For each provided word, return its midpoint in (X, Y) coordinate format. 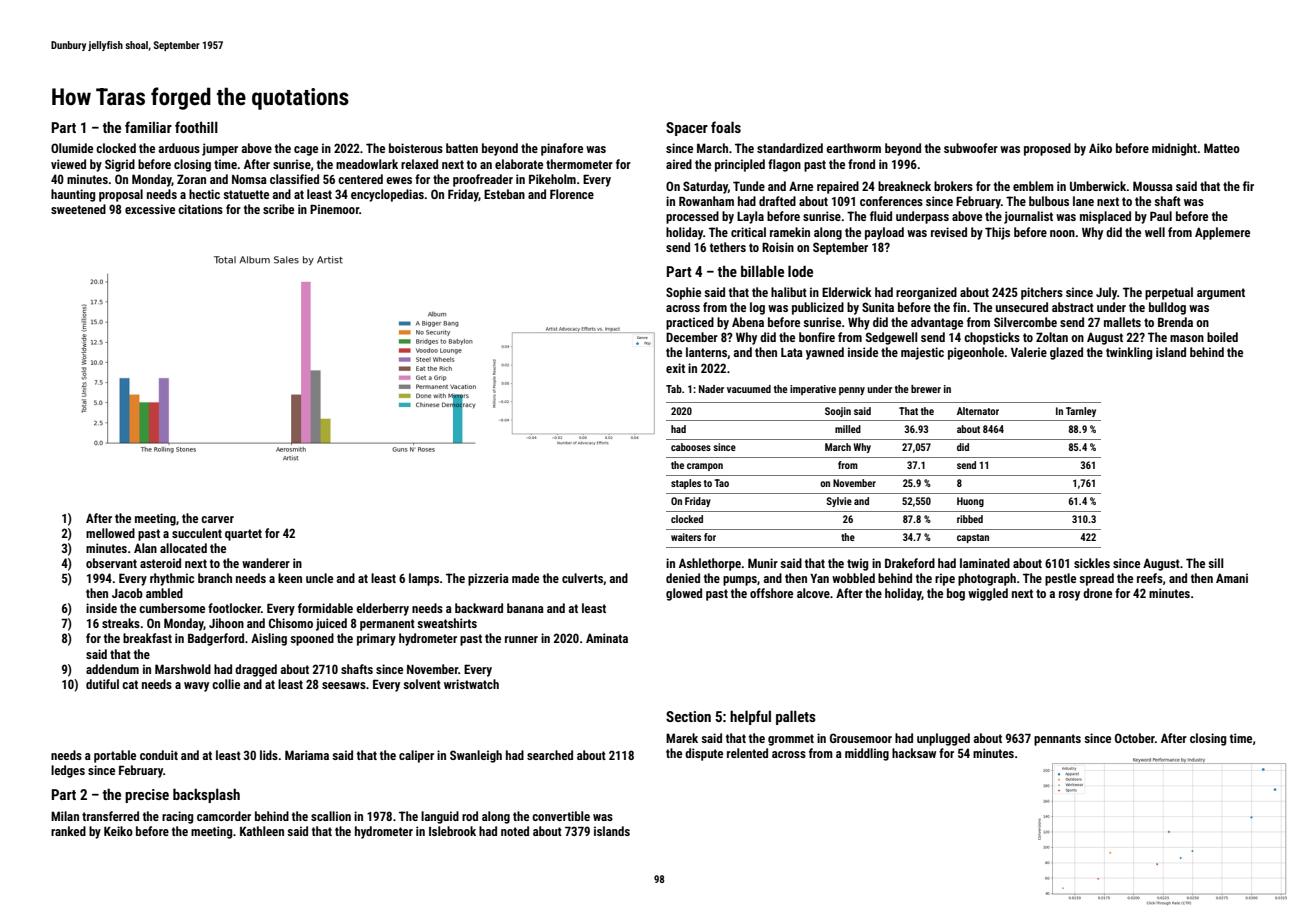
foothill (196, 127)
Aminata (607, 638)
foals (726, 127)
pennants (1057, 740)
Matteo (1222, 148)
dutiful (102, 684)
